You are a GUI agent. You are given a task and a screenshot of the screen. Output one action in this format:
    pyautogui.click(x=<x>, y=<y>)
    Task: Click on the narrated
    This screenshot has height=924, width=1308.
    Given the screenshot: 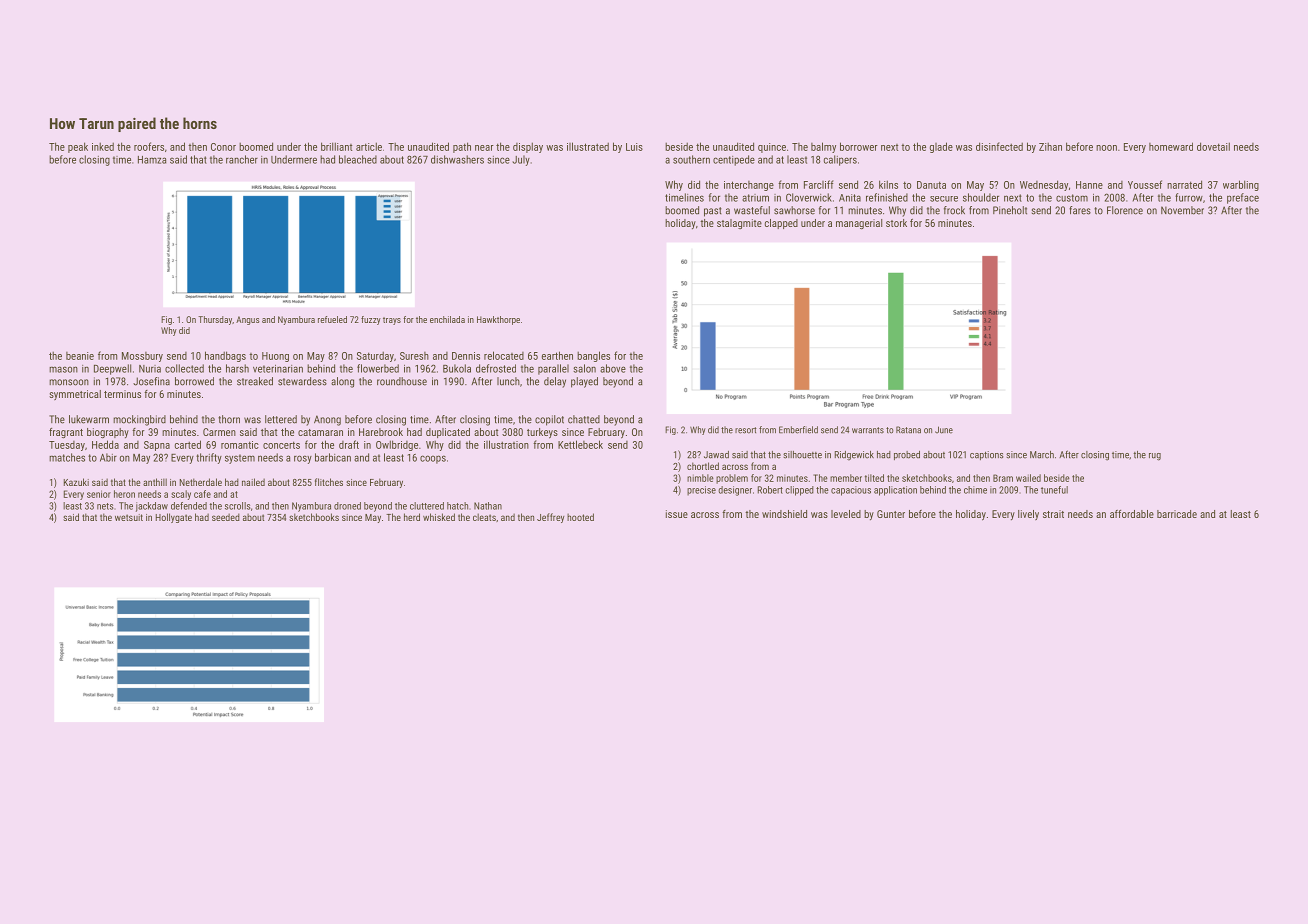 What is the action you would take?
    pyautogui.click(x=1184, y=184)
